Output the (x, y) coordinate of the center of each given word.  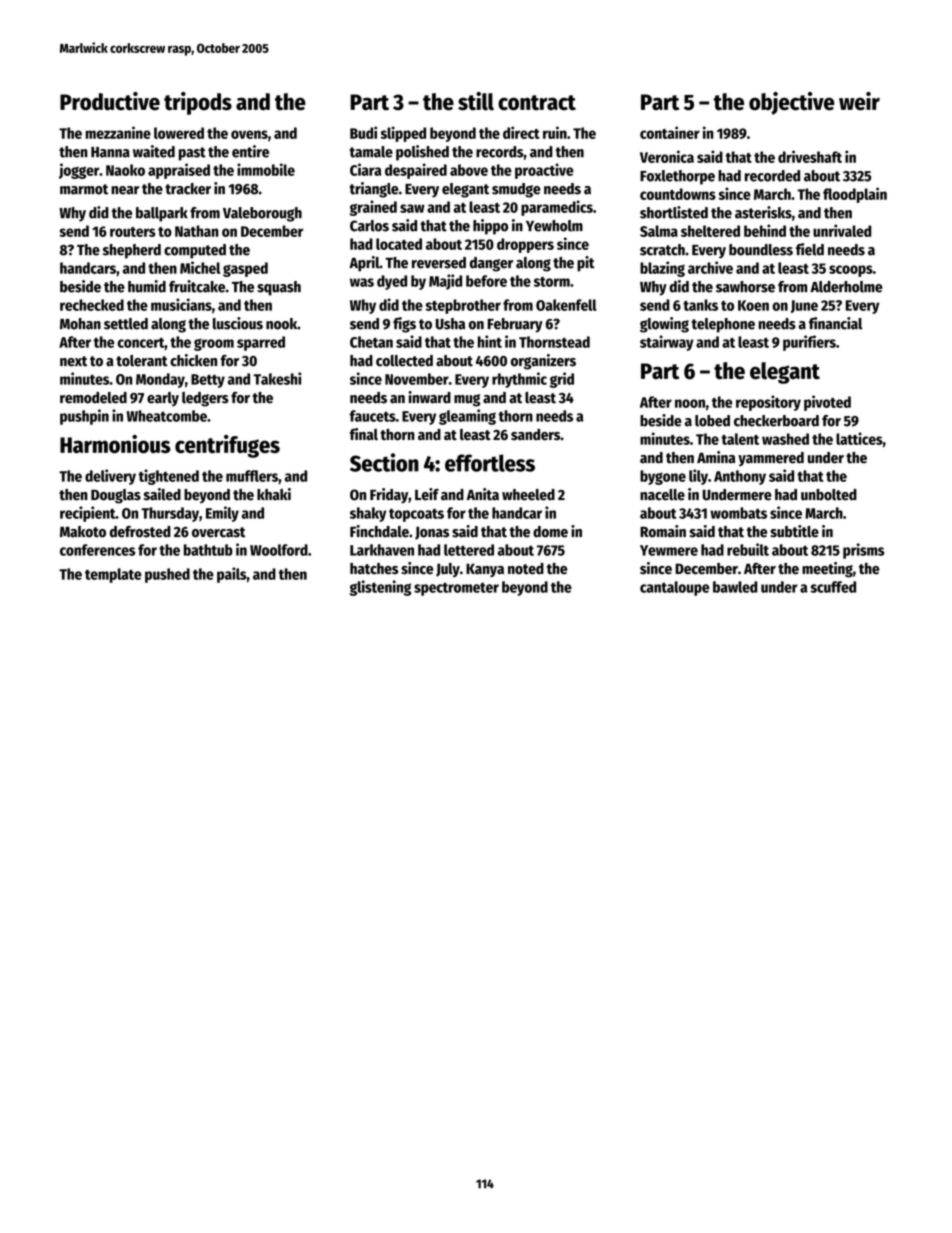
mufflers (252, 476)
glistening (380, 588)
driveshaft (810, 156)
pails (232, 575)
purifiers (809, 343)
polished (422, 153)
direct (521, 132)
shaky (368, 514)
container (670, 132)
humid (147, 286)
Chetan (371, 342)
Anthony (740, 477)
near (125, 190)
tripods (198, 103)
